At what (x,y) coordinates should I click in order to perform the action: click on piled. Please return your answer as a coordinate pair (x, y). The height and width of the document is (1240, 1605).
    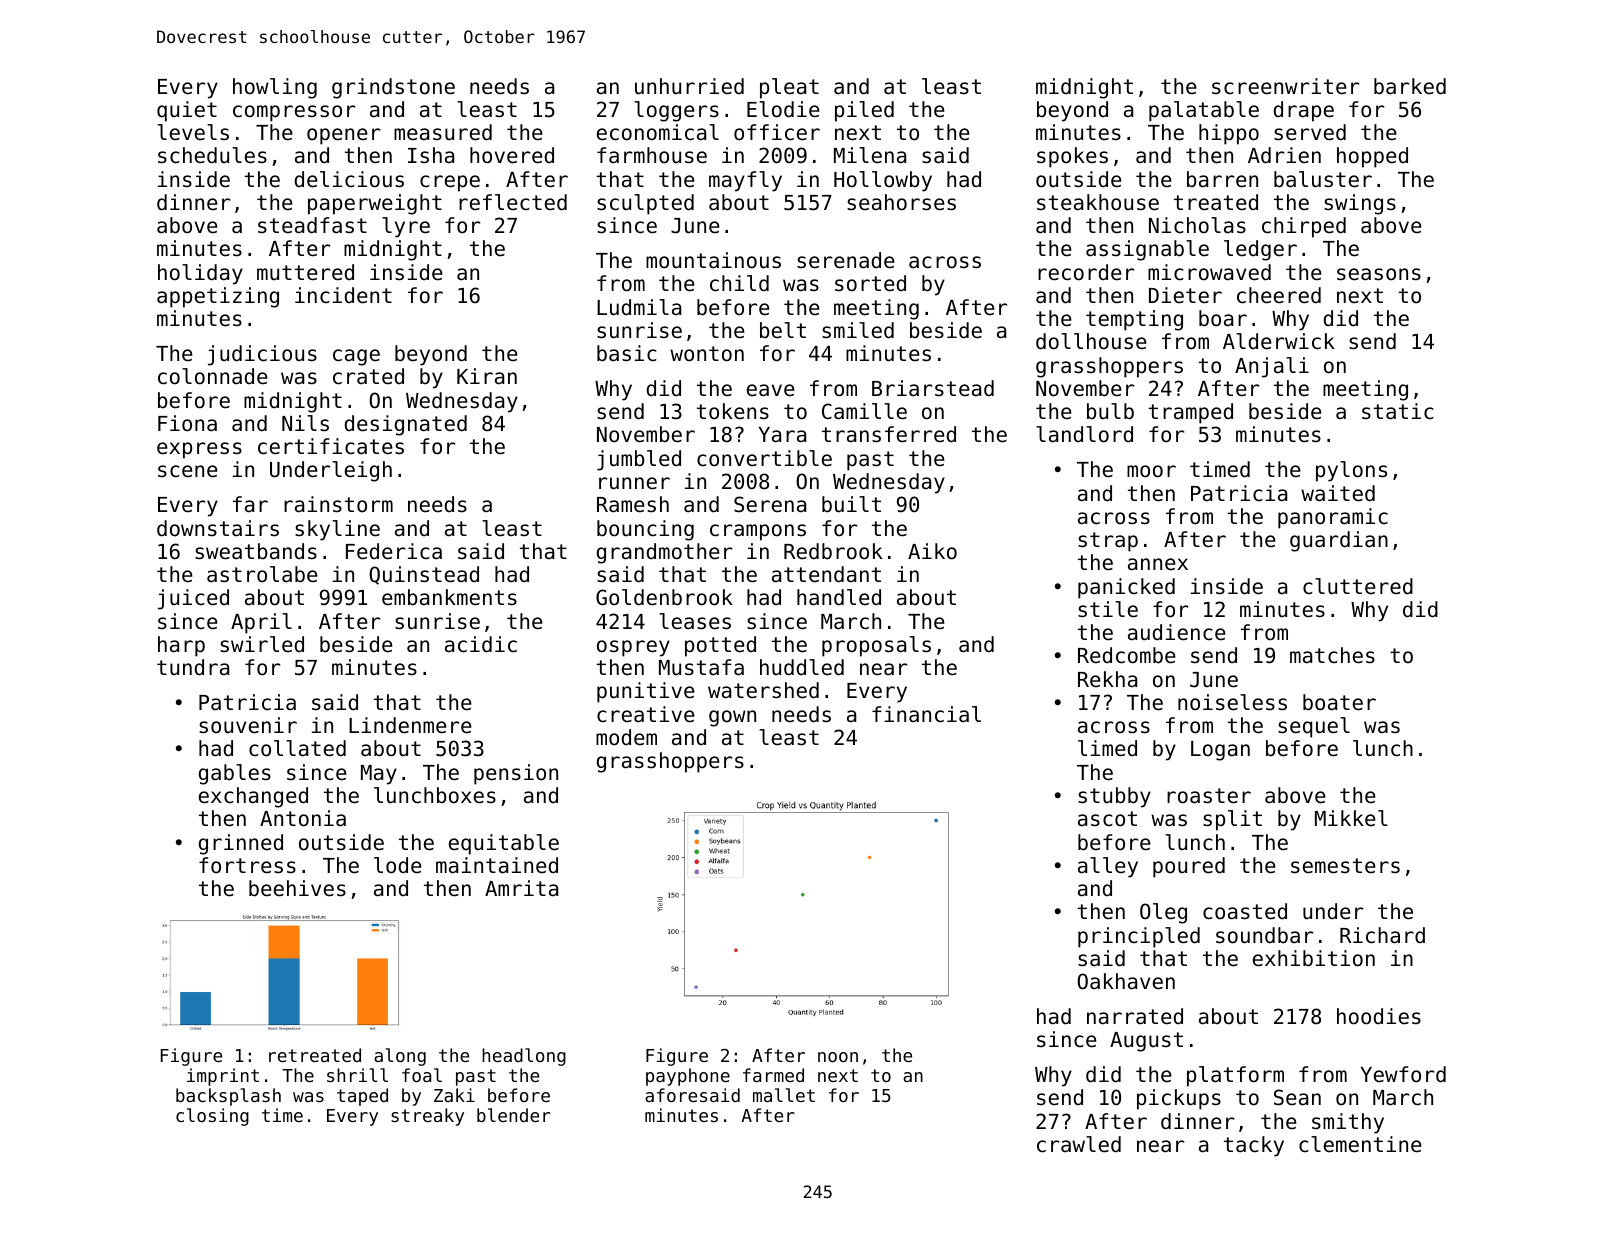
    Looking at the image, I should click on (864, 111).
